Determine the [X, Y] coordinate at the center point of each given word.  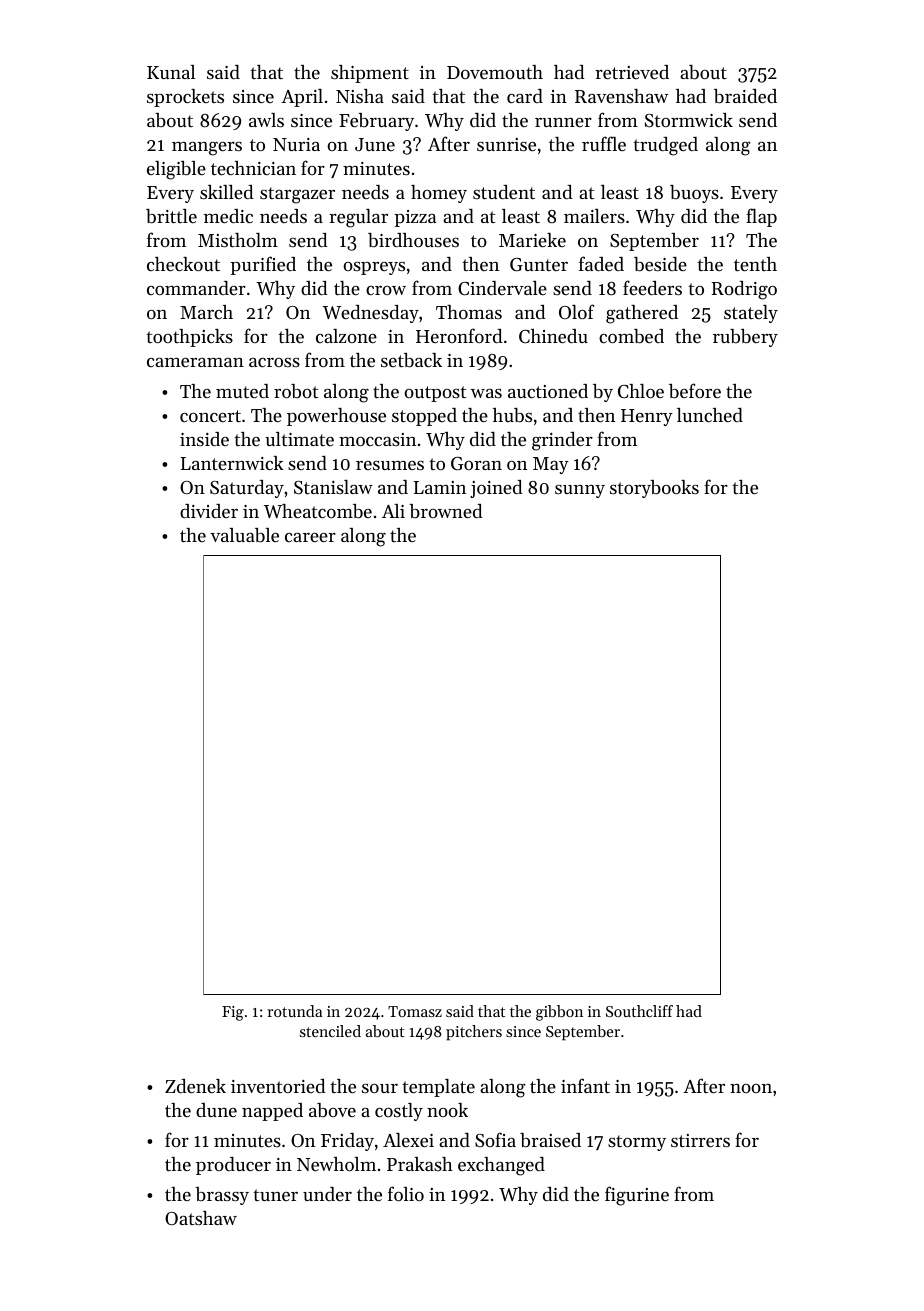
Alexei [408, 1140]
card [525, 96]
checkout [183, 264]
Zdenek [195, 1086]
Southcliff [639, 1011]
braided [745, 96]
